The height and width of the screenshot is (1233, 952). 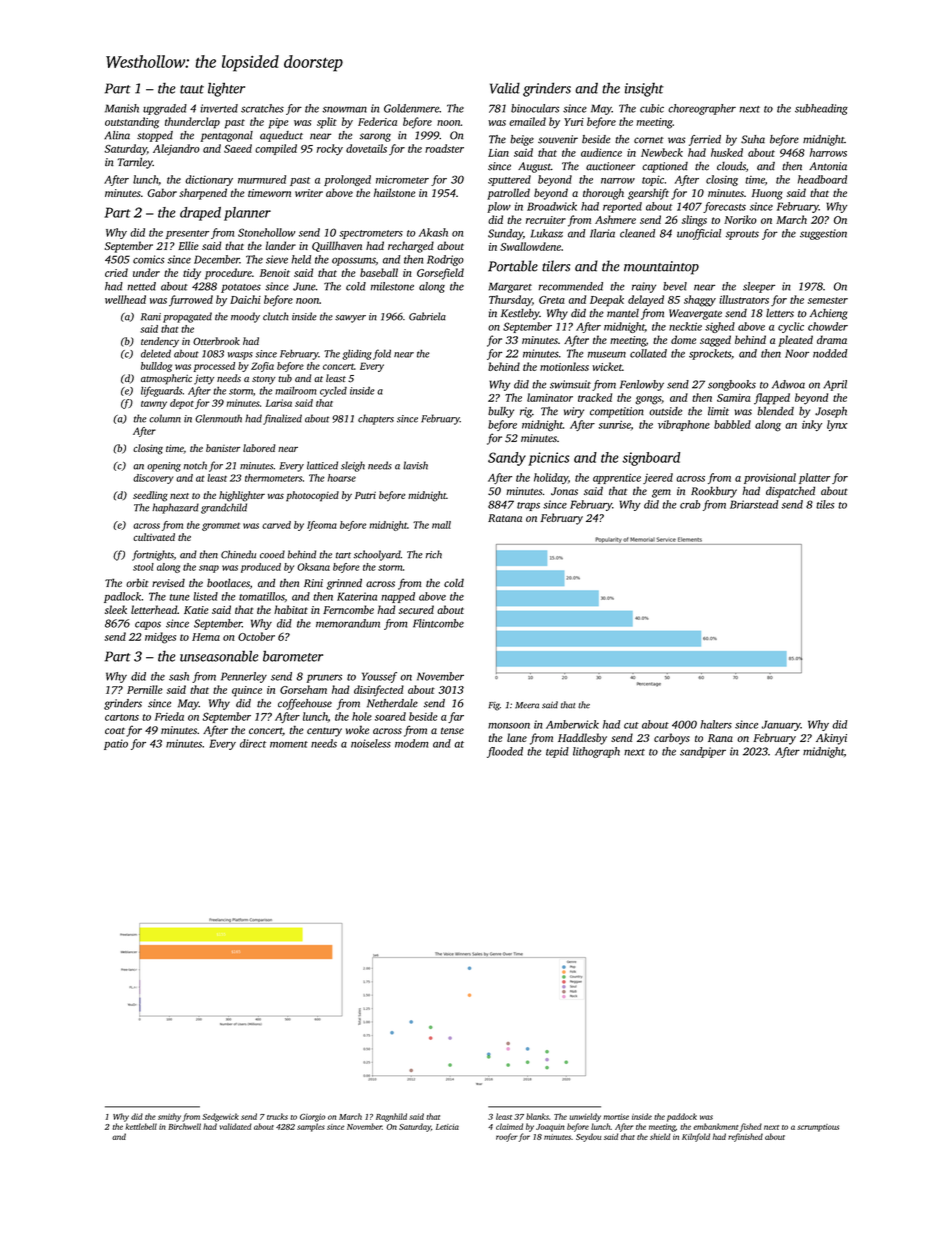 What do you see at coordinates (277, 1116) in the screenshot?
I see `trucks` at bounding box center [277, 1116].
